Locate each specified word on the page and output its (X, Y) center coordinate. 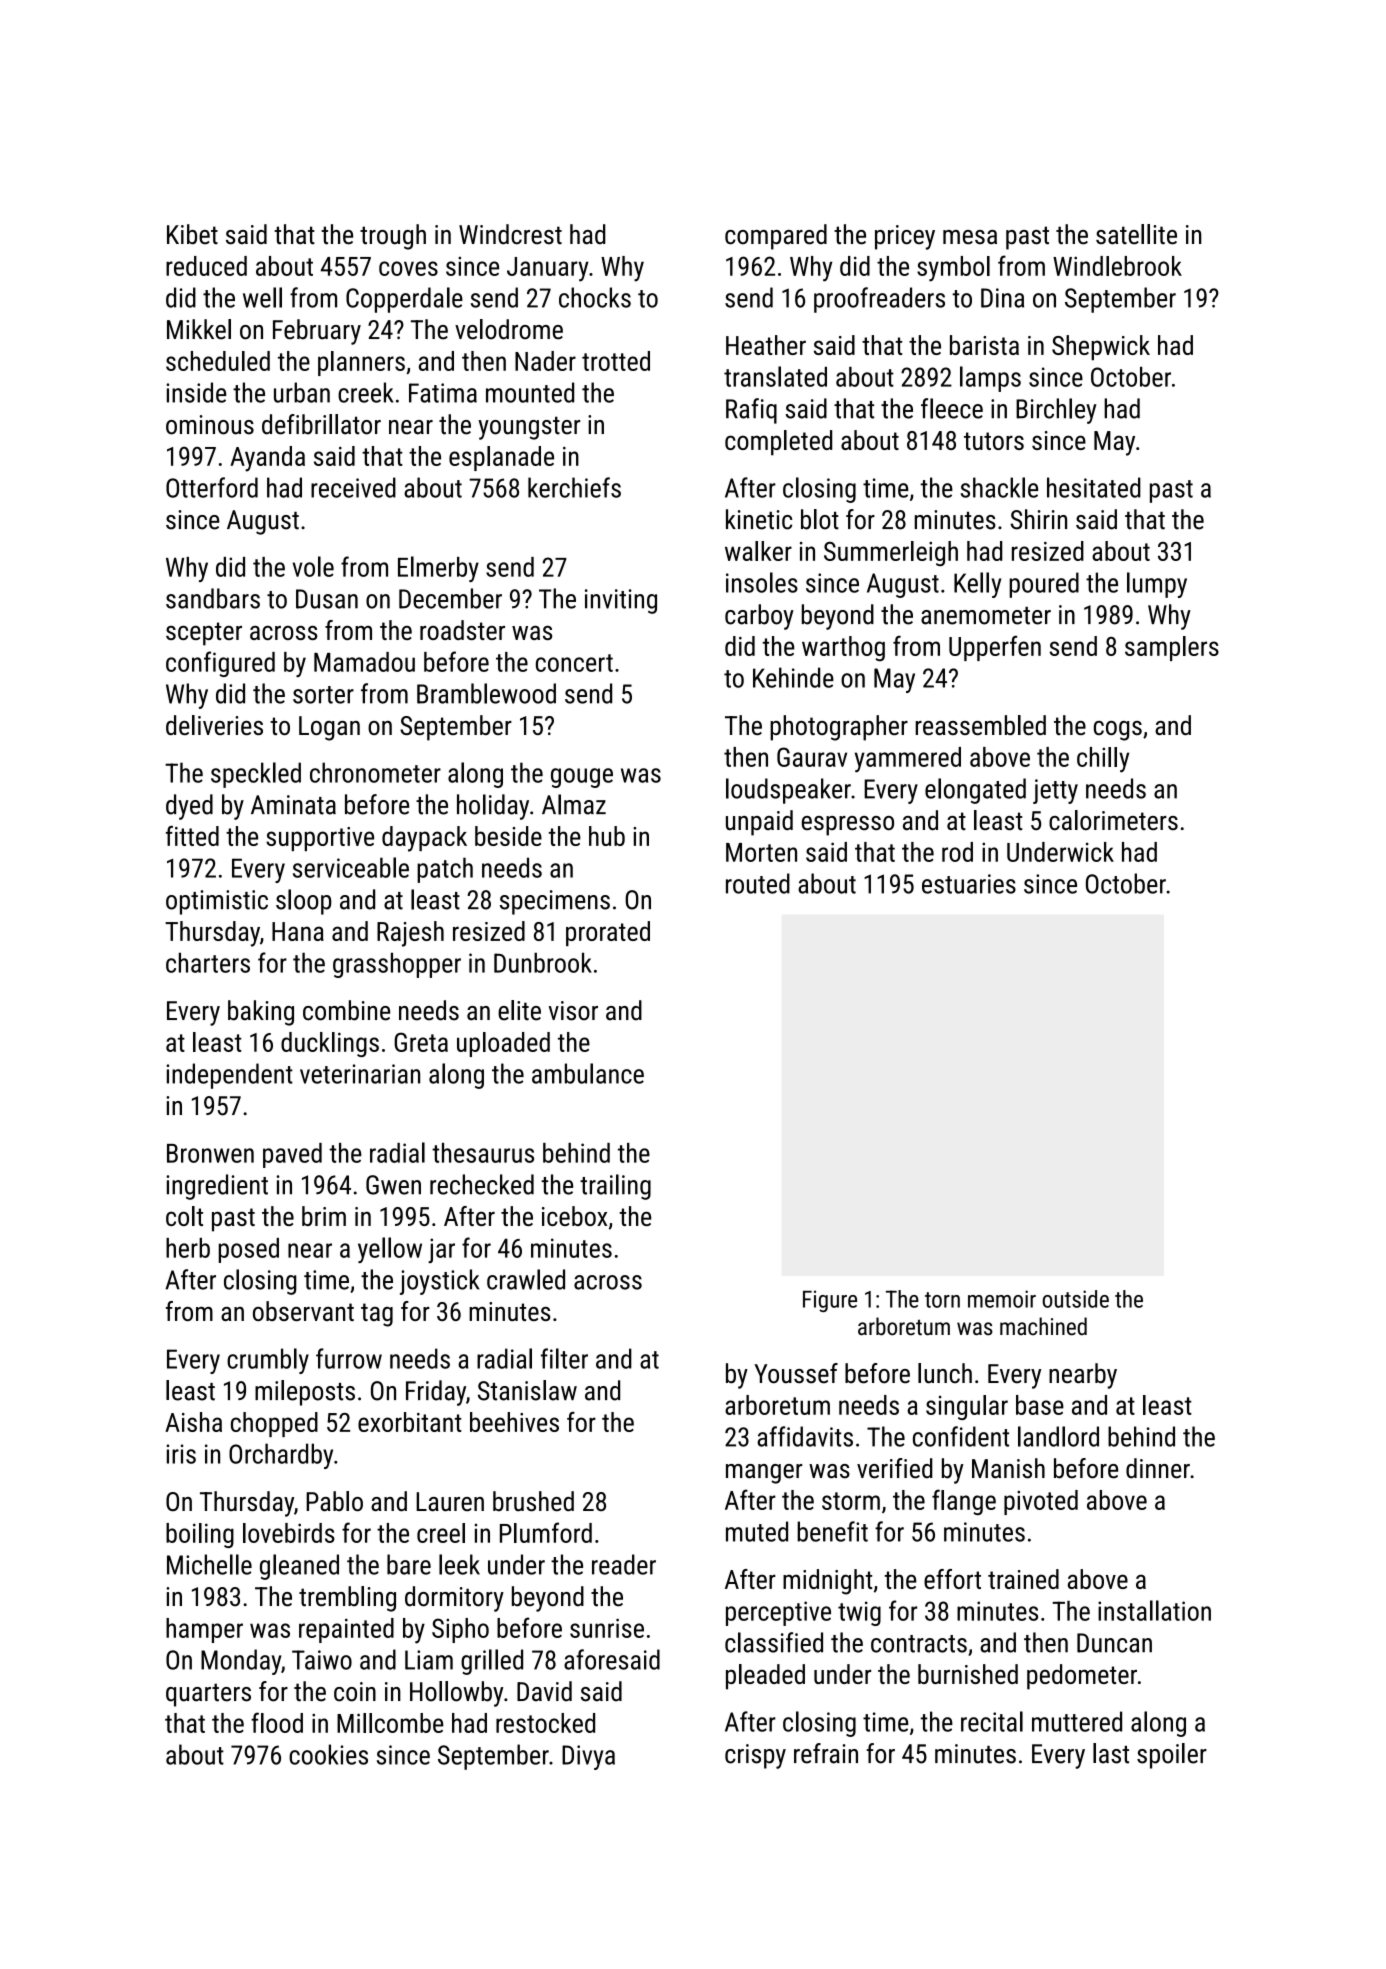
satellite (1136, 234)
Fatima (443, 393)
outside (1075, 1299)
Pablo (334, 1501)
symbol (953, 269)
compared (776, 237)
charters (208, 962)
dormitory (454, 1599)
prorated (608, 933)
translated (775, 376)
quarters (208, 1695)
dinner (1158, 1468)
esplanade (501, 458)
